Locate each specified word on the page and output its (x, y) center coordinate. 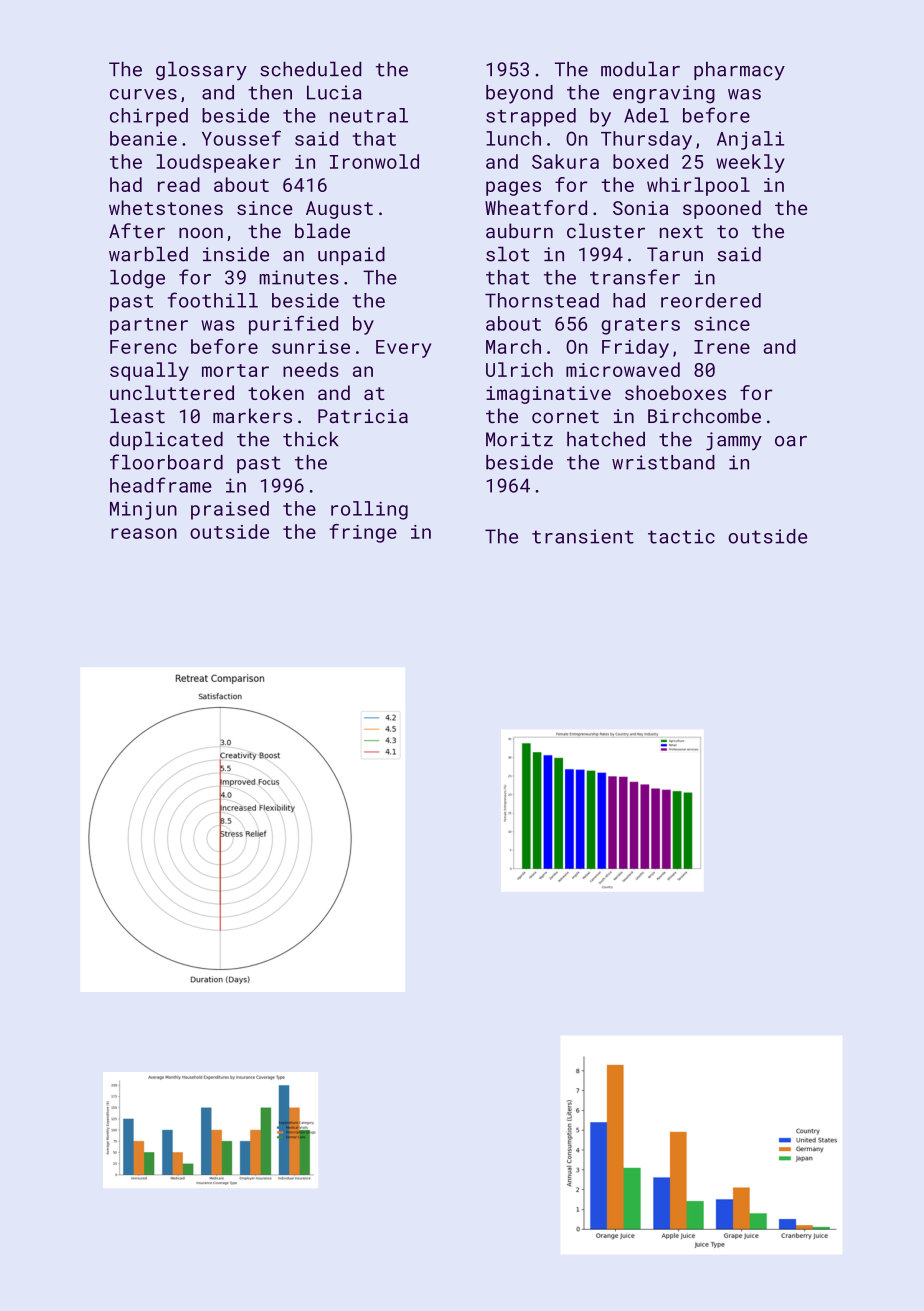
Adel (646, 115)
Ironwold (374, 161)
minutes (299, 277)
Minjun (143, 510)
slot (508, 254)
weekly (750, 163)
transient (583, 536)
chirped (149, 117)
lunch (513, 138)
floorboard (166, 462)
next (681, 232)
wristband (663, 462)
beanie (143, 138)
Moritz (519, 439)
